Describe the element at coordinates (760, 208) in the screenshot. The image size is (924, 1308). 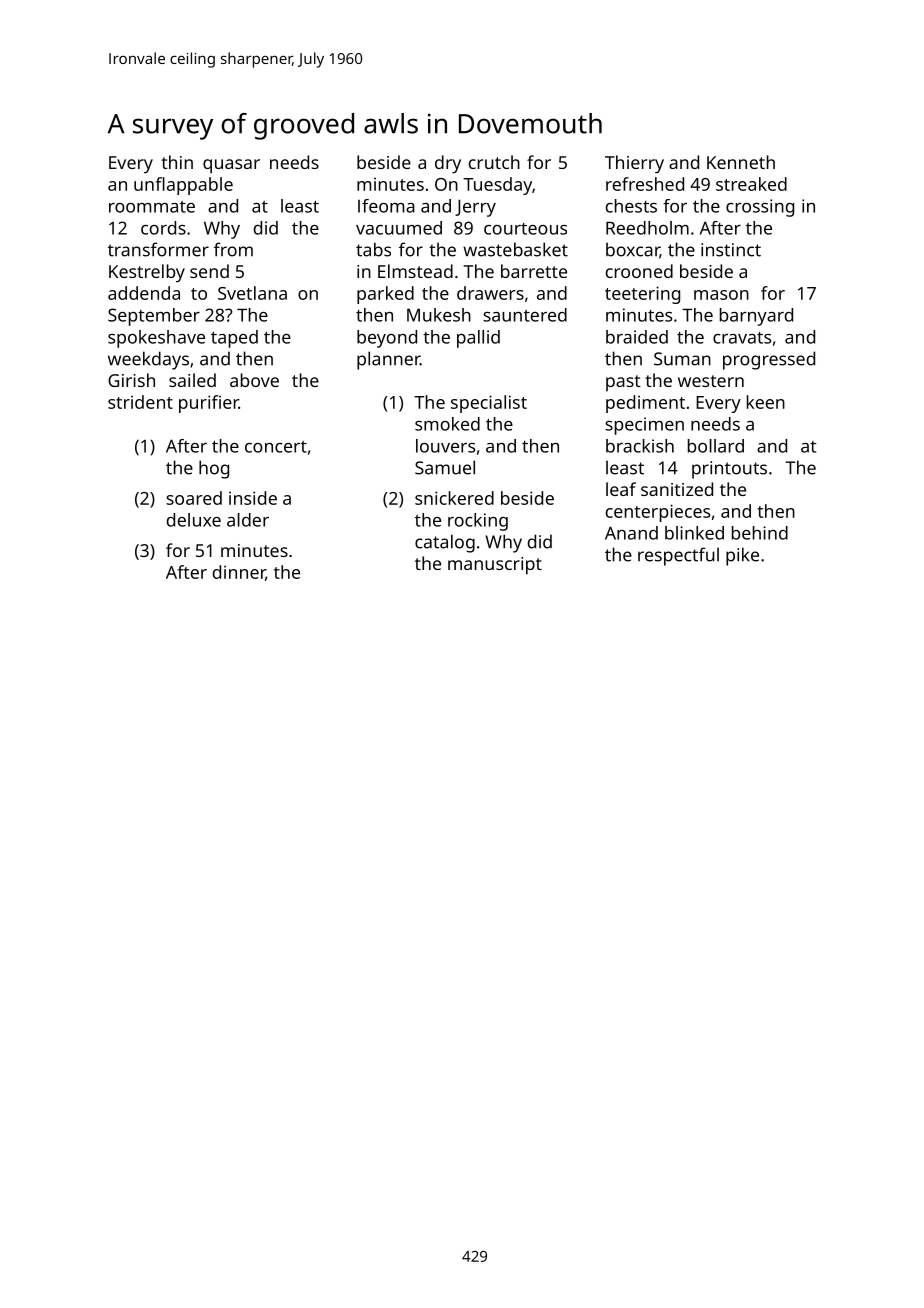
I see `crossing` at that location.
